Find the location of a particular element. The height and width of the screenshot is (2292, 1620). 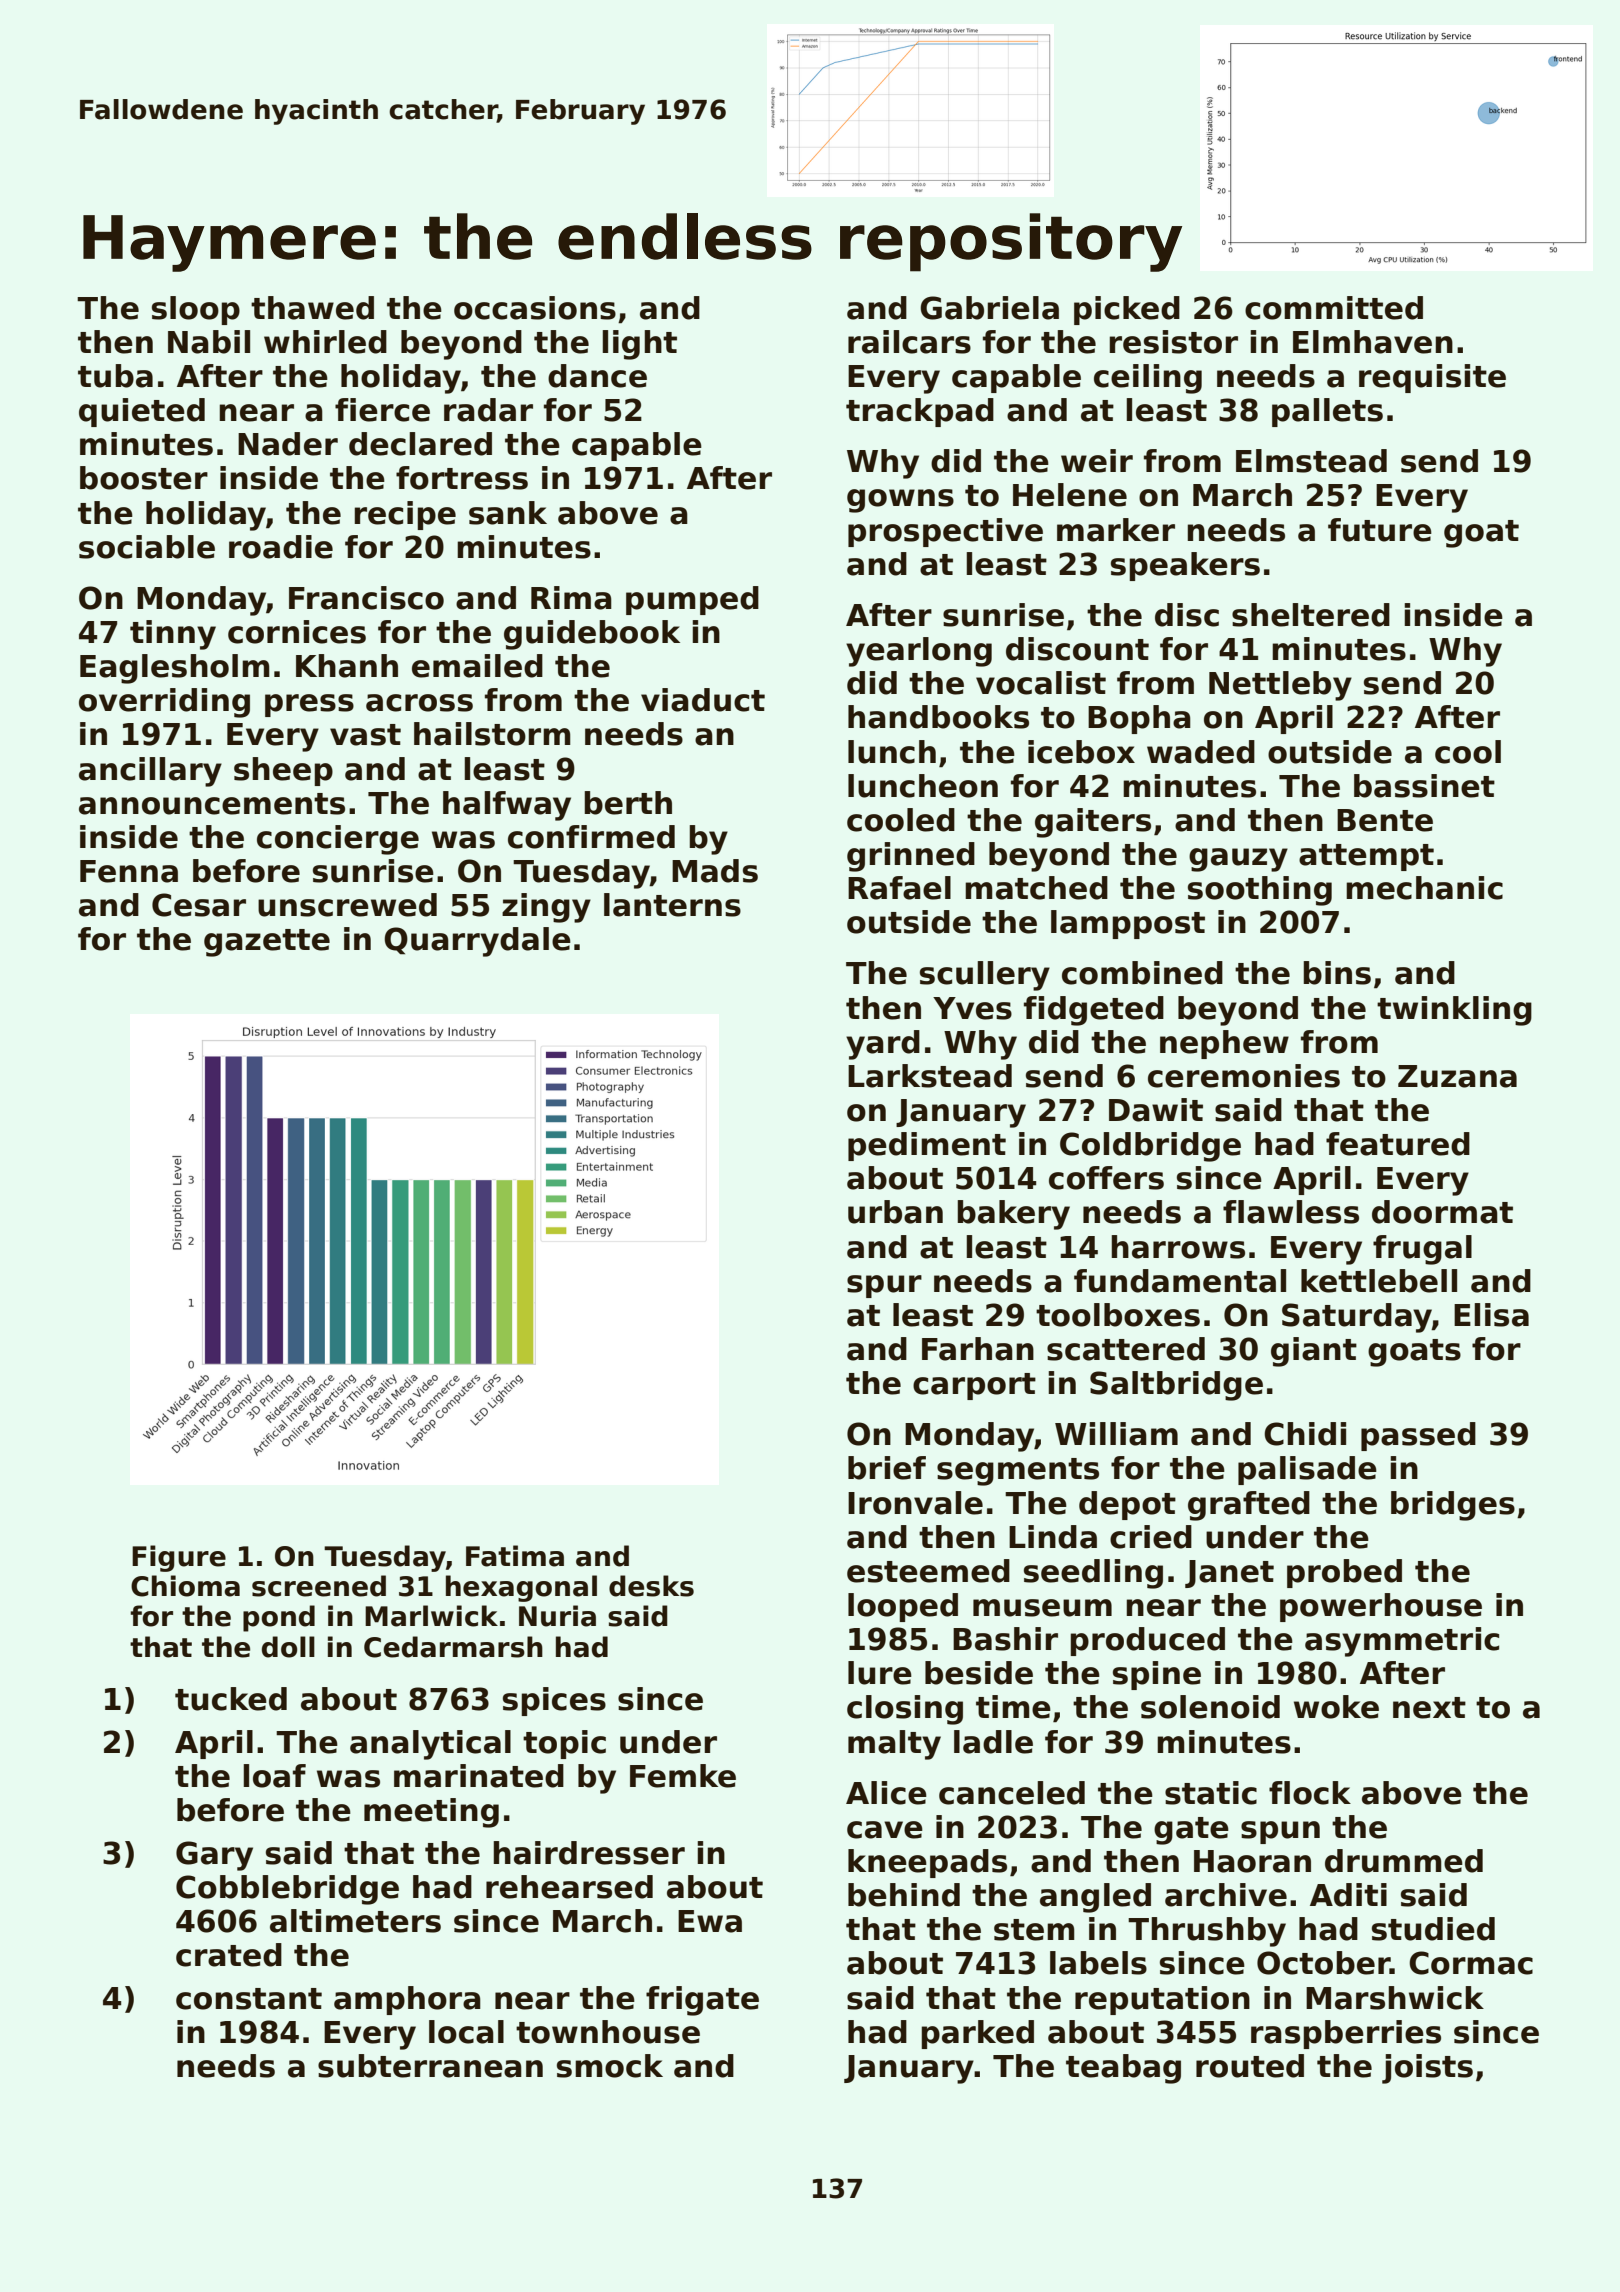

Bopha is located at coordinates (1139, 719).
